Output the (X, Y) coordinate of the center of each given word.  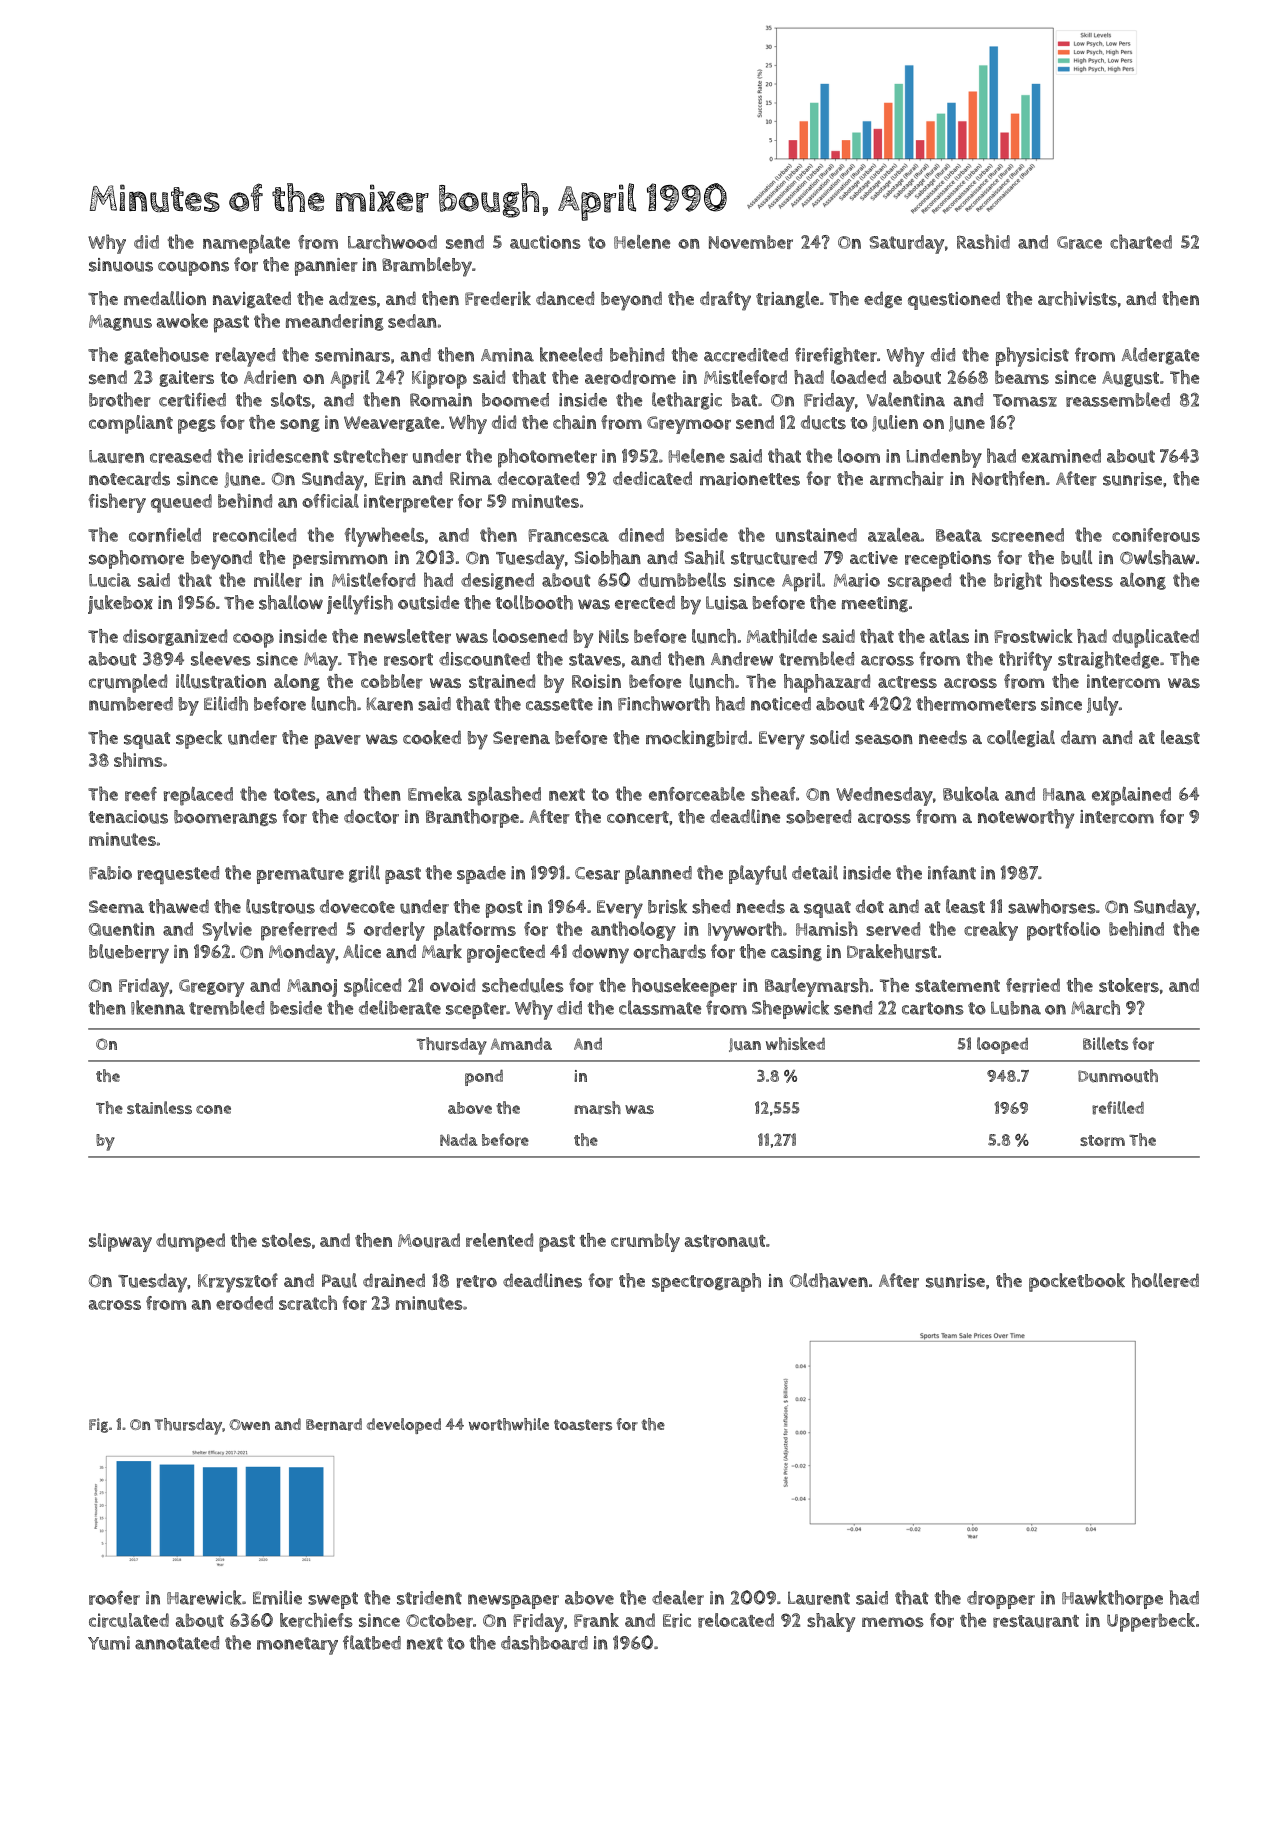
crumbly (645, 1242)
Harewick (204, 1597)
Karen (389, 704)
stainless (159, 1107)
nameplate (246, 244)
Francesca (569, 535)
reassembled (1118, 399)
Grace (1079, 242)
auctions (545, 242)
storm (1102, 1141)
